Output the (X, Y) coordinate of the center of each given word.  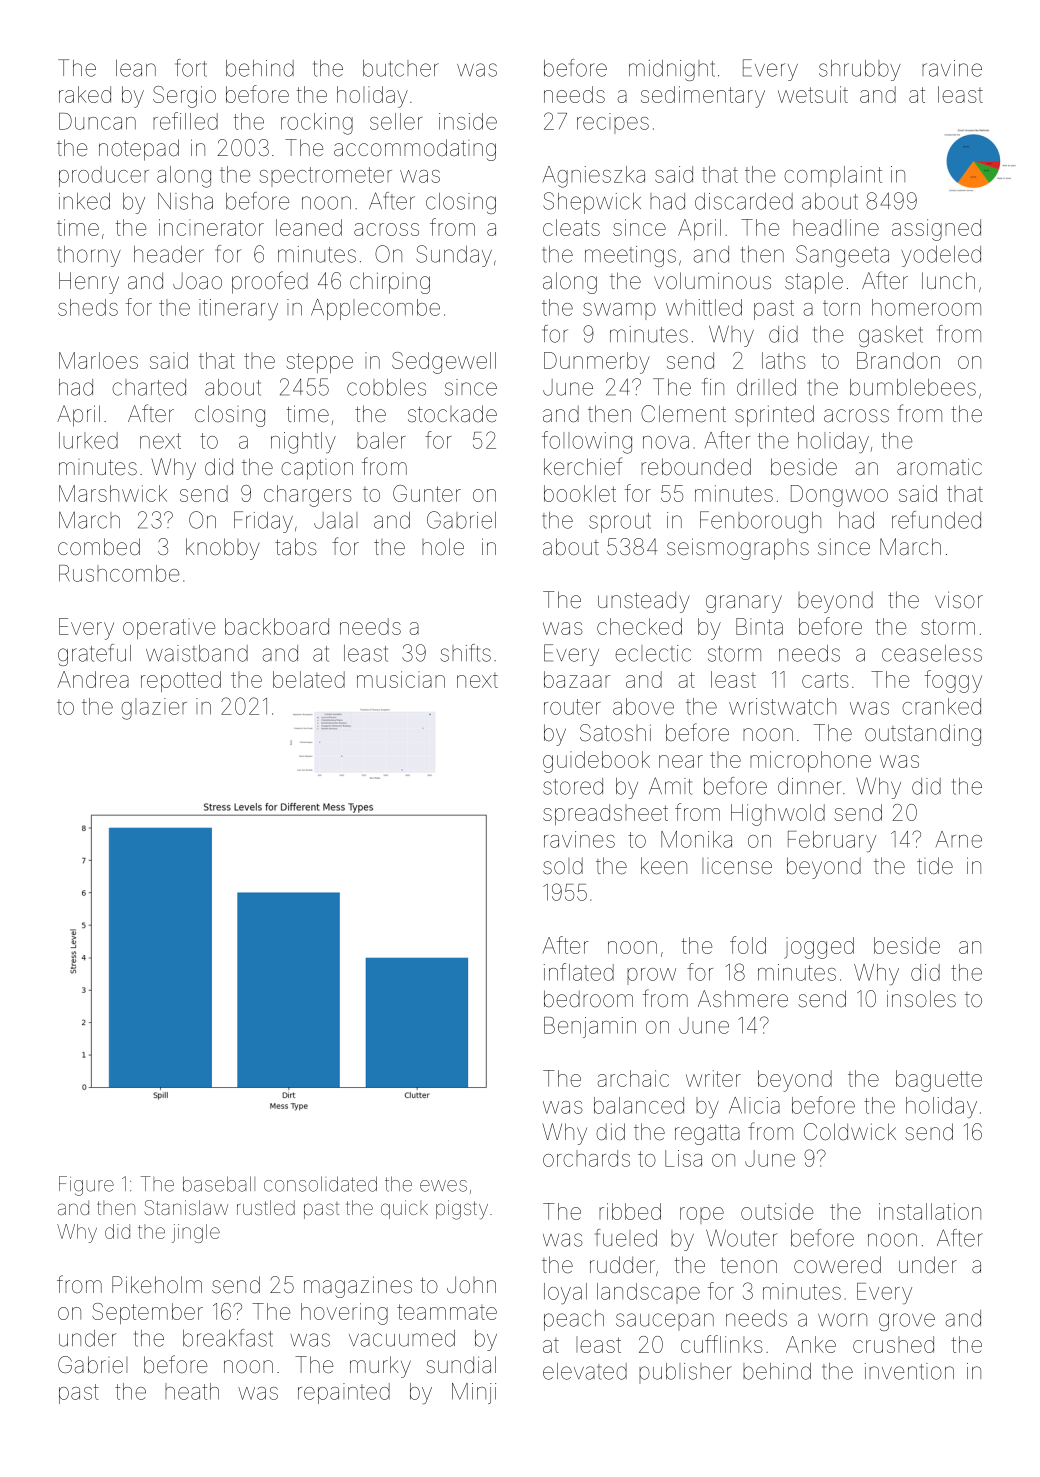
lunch (948, 280)
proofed (270, 282)
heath (192, 1391)
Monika (696, 839)
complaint (833, 176)
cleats (571, 227)
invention (909, 1371)
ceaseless (932, 653)
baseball (219, 1184)
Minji (474, 1393)
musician (401, 679)
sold (563, 866)
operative (169, 628)
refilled (185, 121)
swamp (619, 311)
